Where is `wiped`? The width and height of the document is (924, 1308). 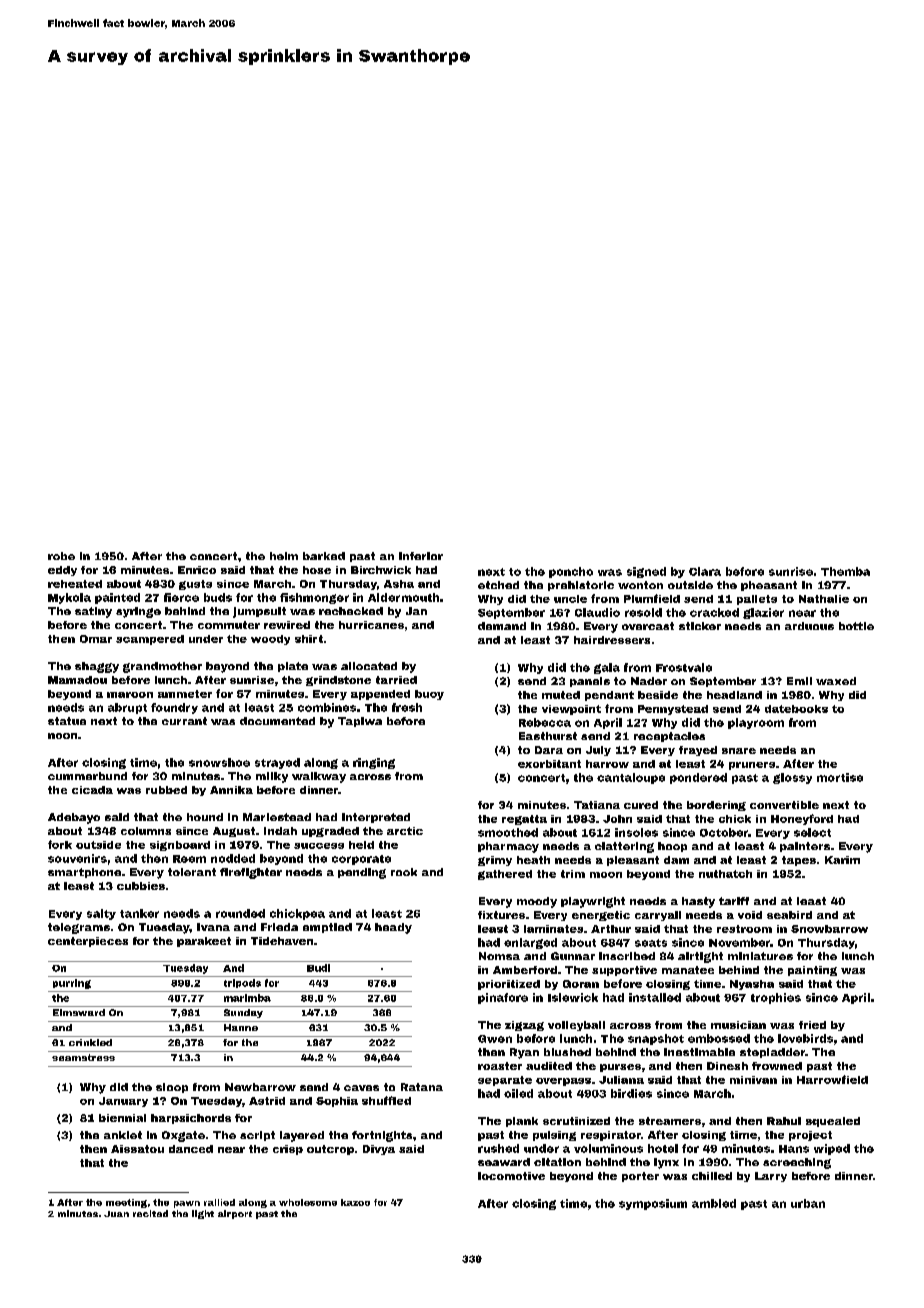
wiped is located at coordinates (832, 1149).
